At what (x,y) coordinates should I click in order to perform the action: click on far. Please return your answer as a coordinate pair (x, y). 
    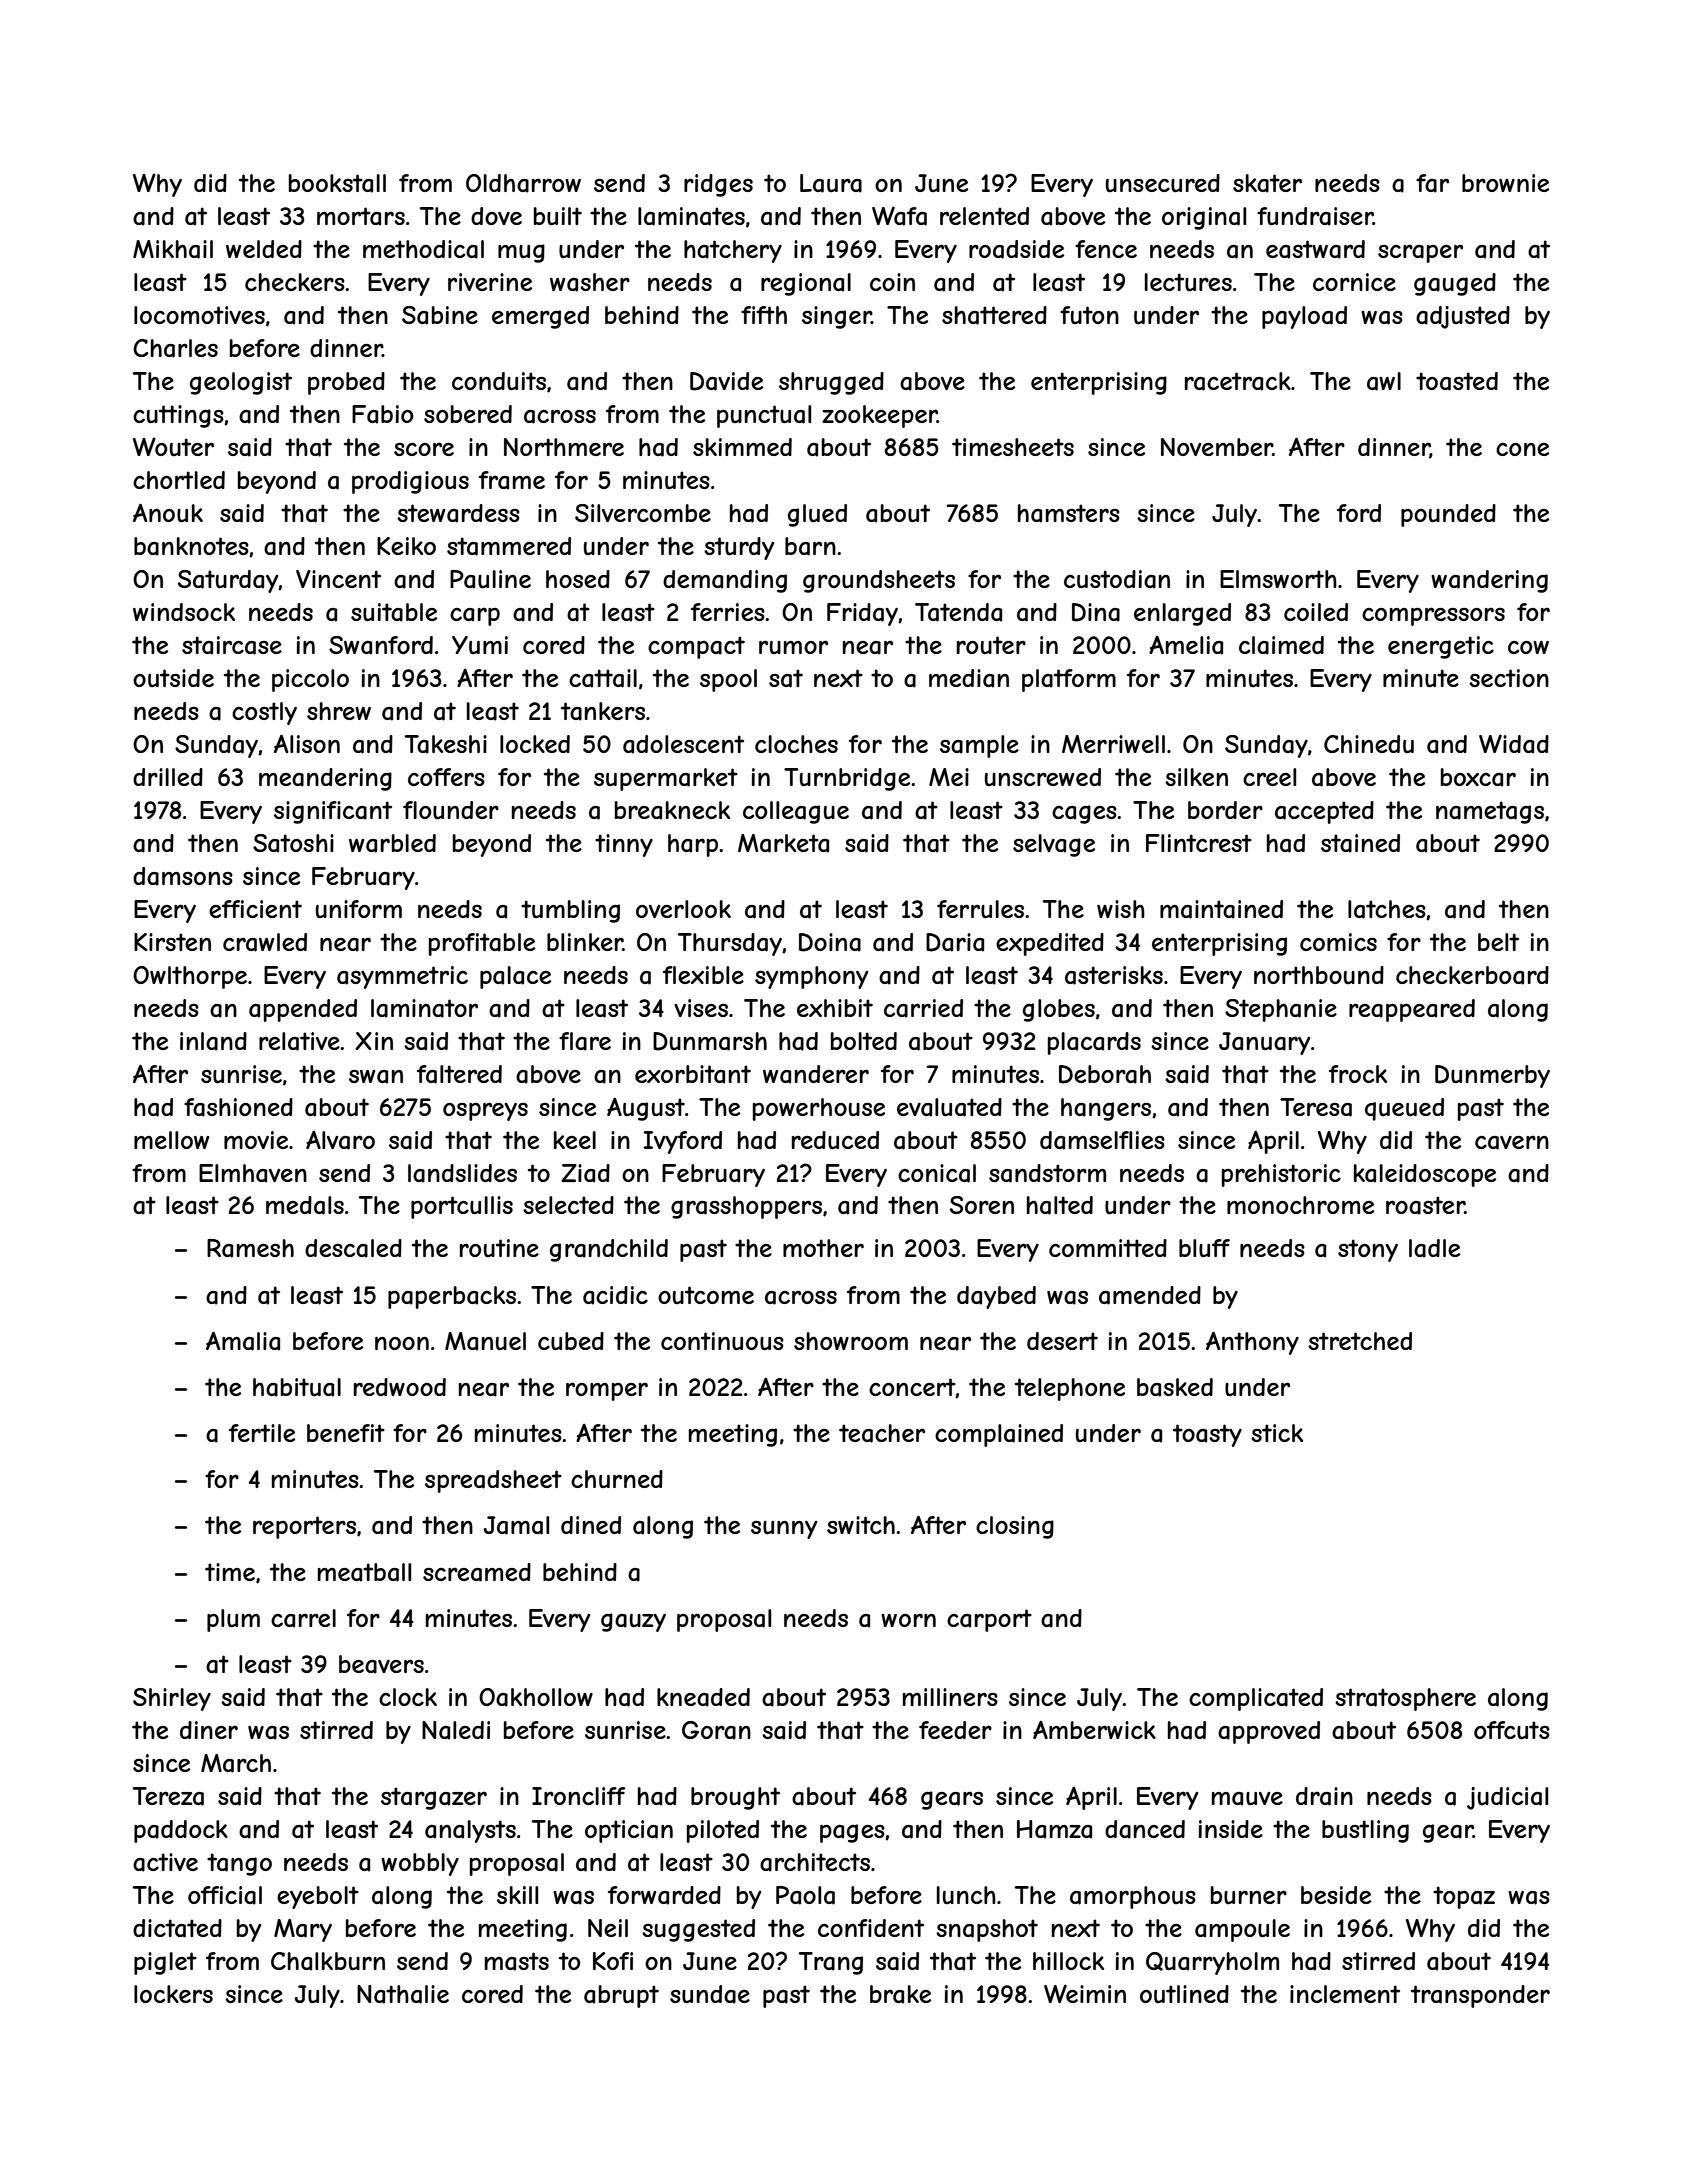
    Looking at the image, I should click on (1432, 183).
